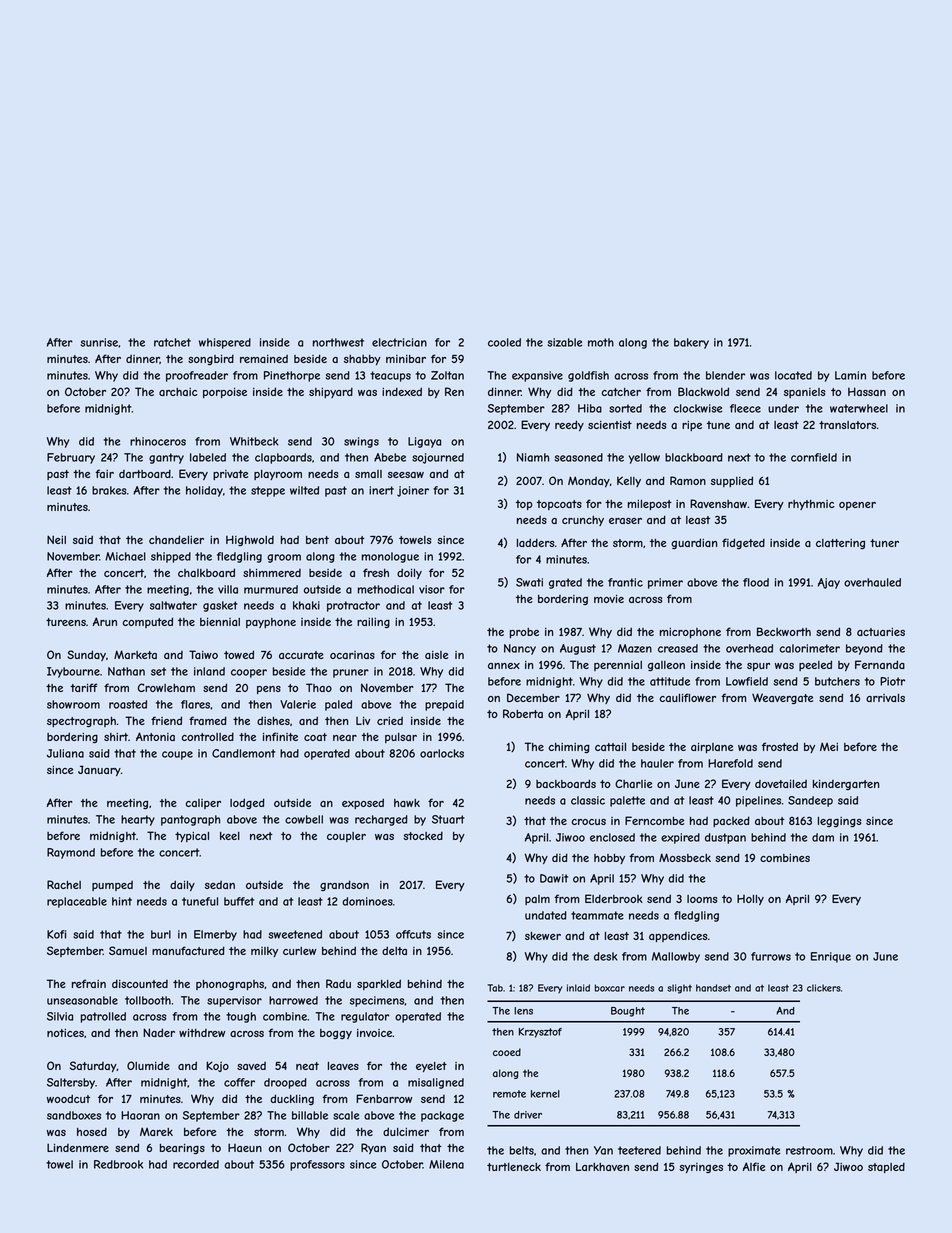 The height and width of the document is (1233, 952). I want to click on sparkled, so click(379, 984).
